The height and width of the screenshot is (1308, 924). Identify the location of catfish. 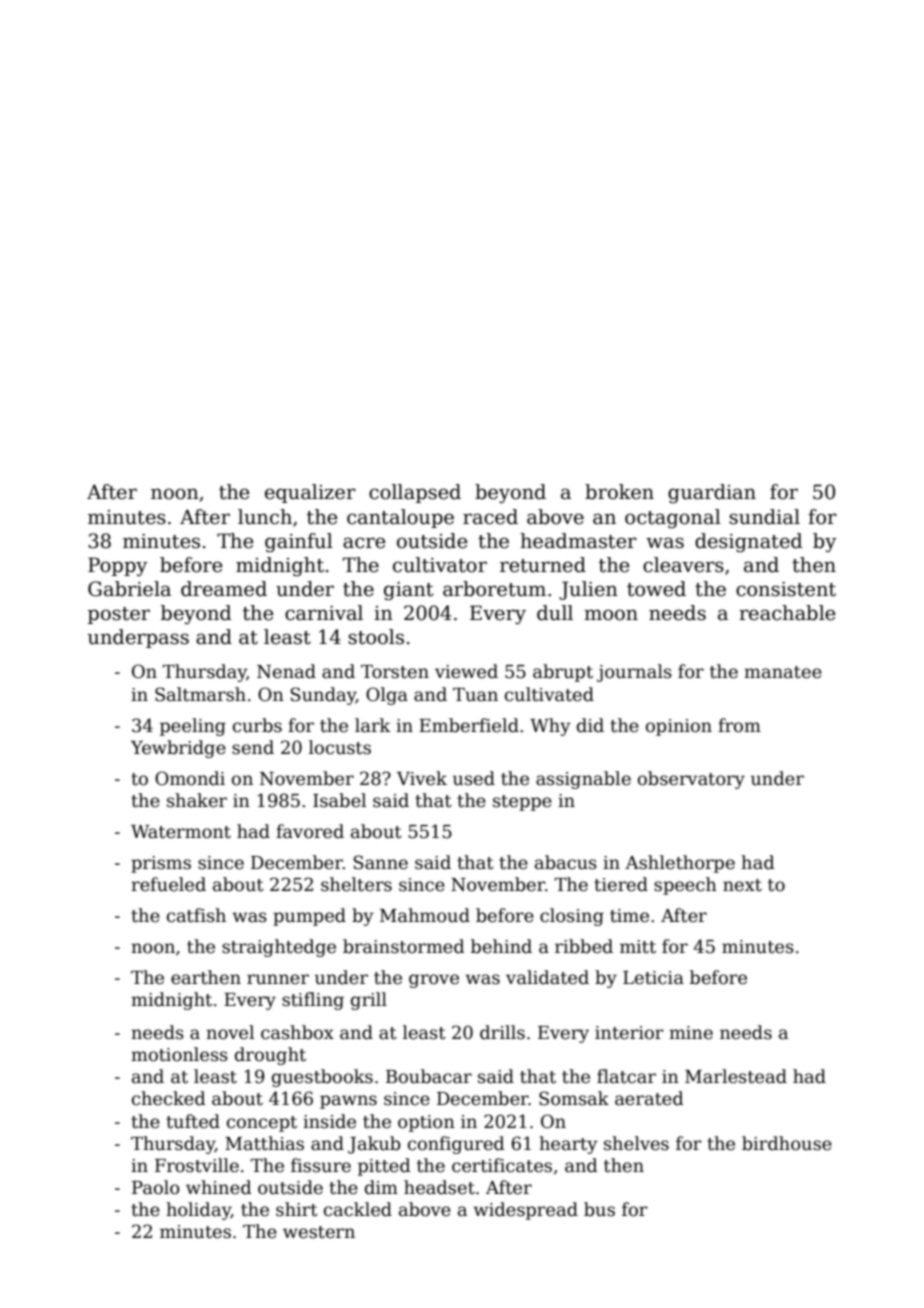
(196, 915).
